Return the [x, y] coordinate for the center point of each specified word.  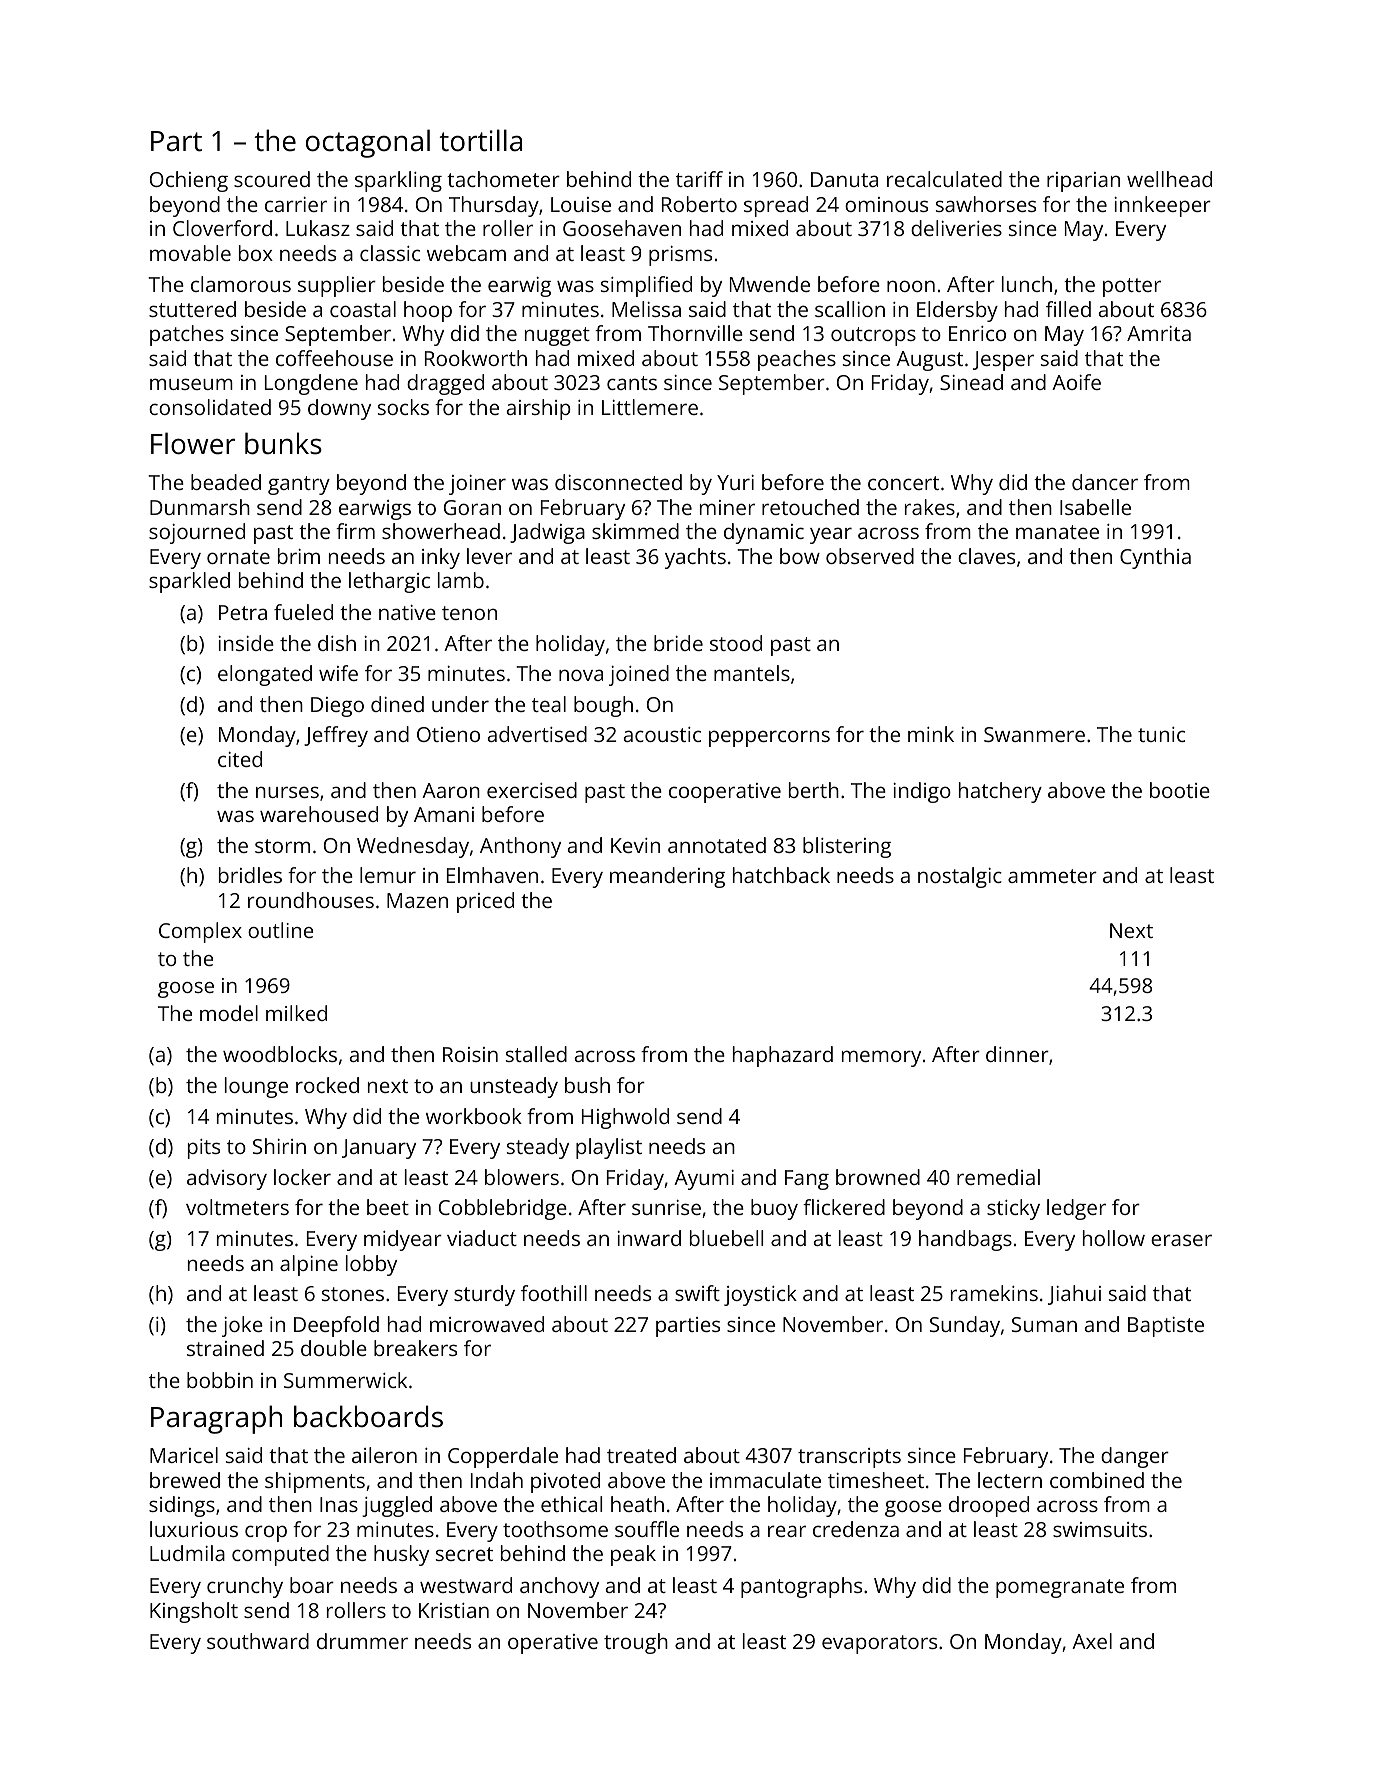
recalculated [944, 179]
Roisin [470, 1054]
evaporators [879, 1644]
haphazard [783, 1056]
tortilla [481, 140]
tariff [699, 179]
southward [258, 1641]
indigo [922, 792]
